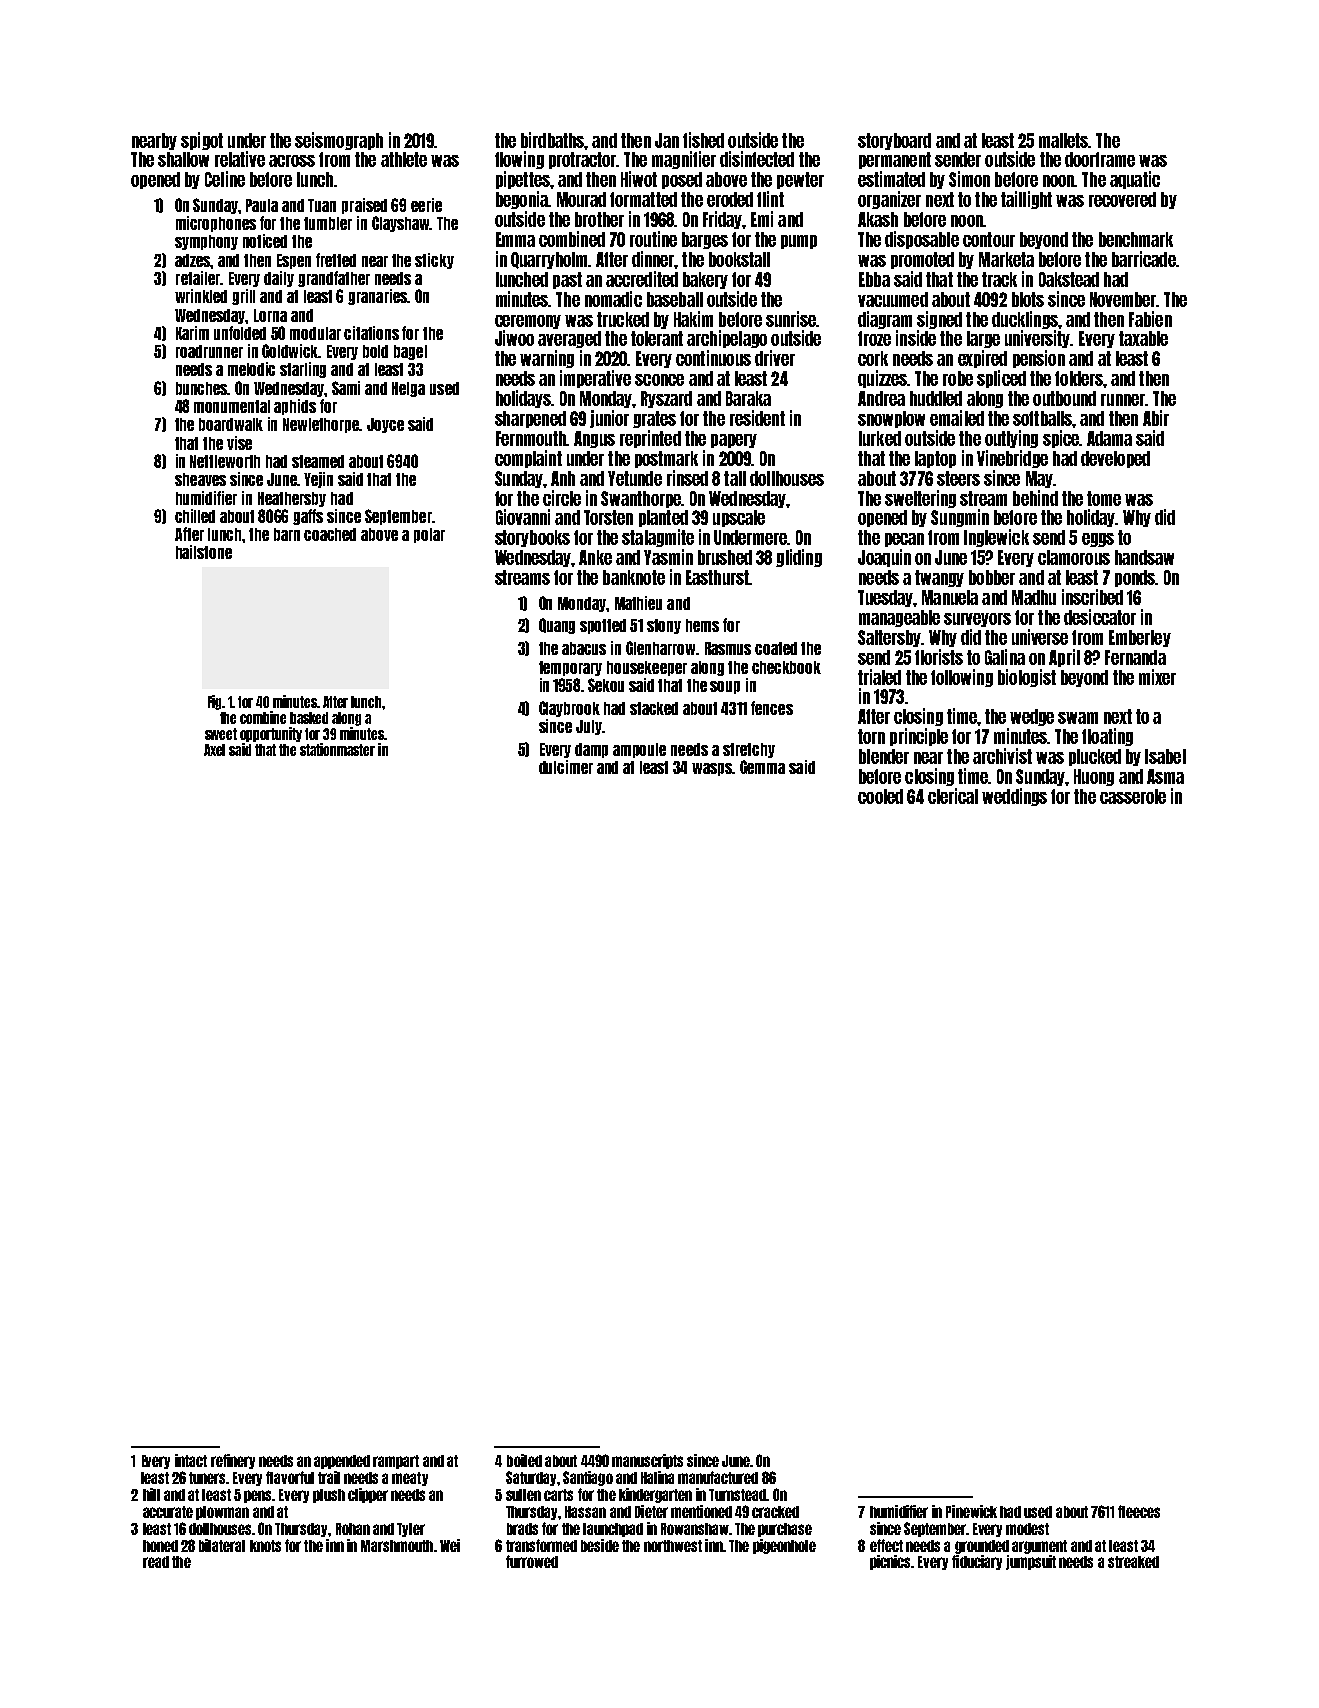 This screenshot has width=1319, height=1708. Describe the element at coordinates (647, 1461) in the screenshot. I see `manuscripts` at that location.
